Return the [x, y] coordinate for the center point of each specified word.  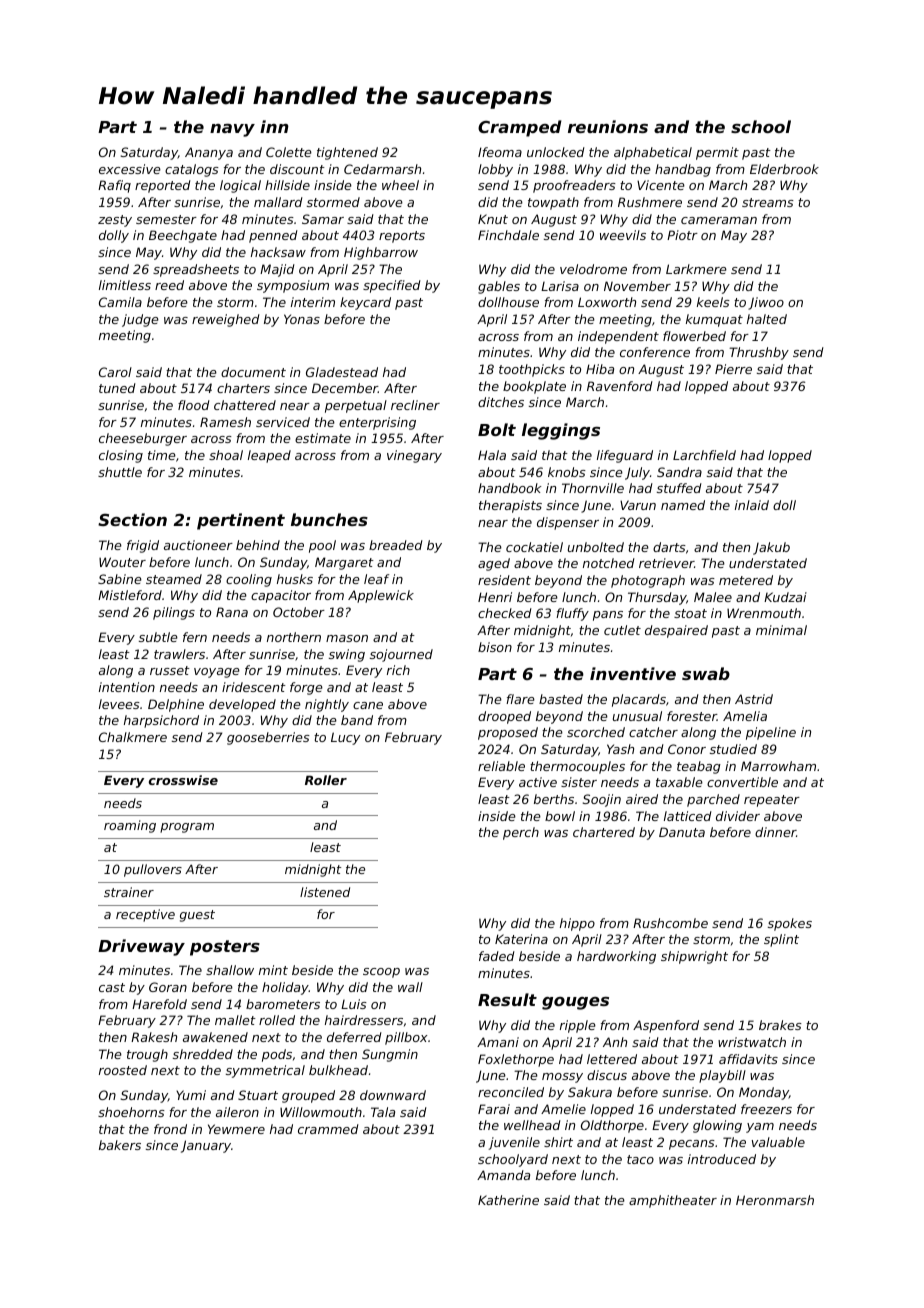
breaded [396, 545]
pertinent [241, 521]
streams [768, 202]
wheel [400, 185]
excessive [130, 169]
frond [170, 1129]
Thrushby [759, 353]
